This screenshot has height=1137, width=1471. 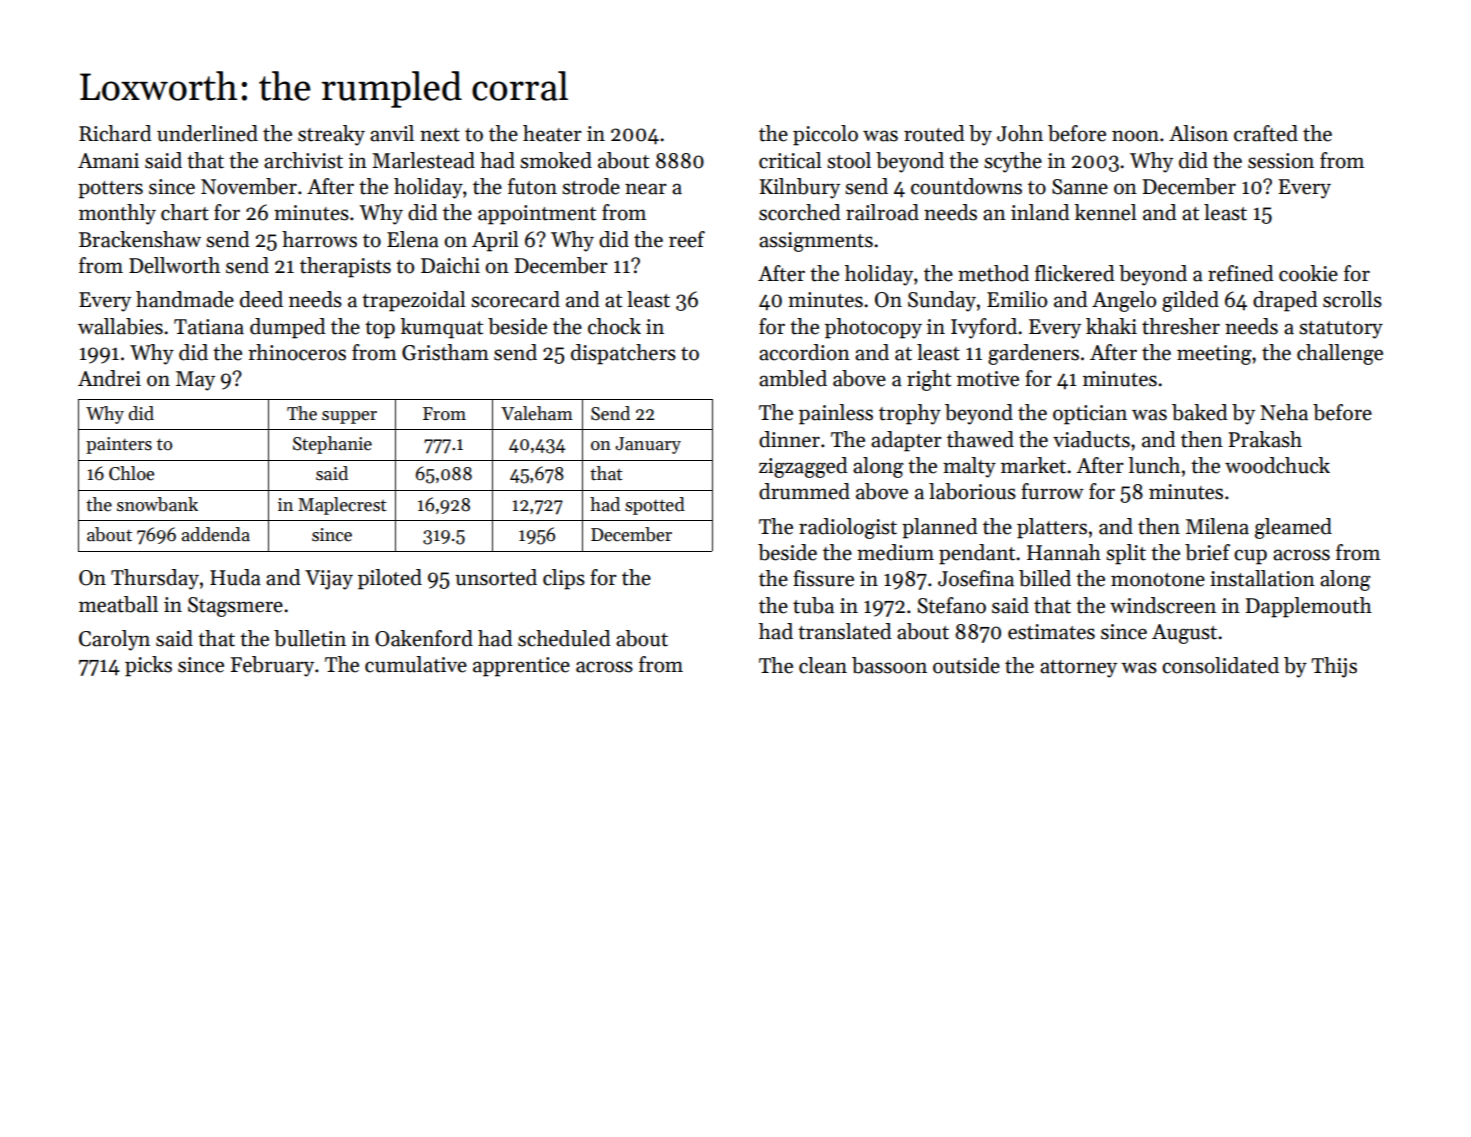 I want to click on January, so click(x=648, y=445).
